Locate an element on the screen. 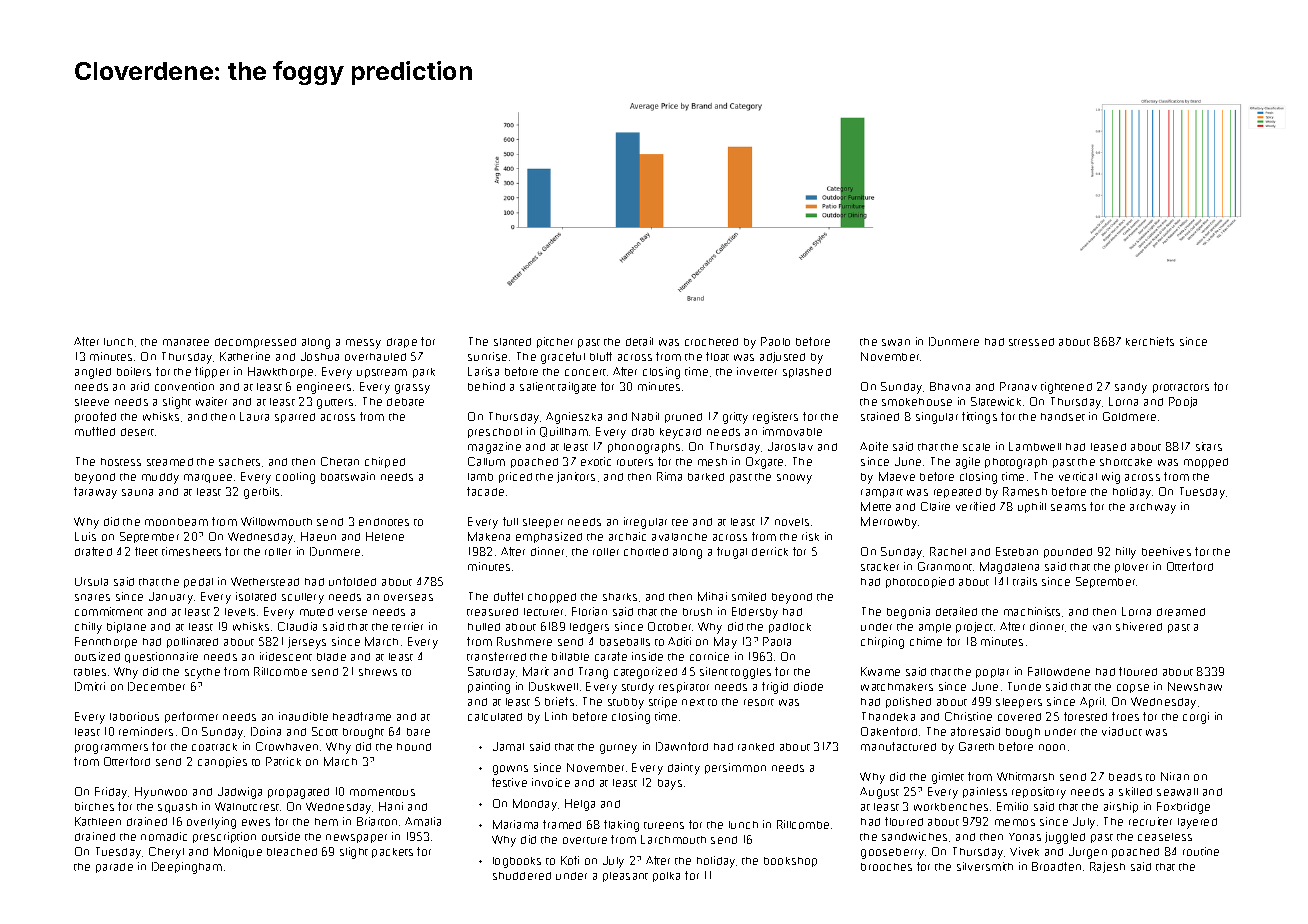 Image resolution: width=1308 pixels, height=924 pixels. mopped is located at coordinates (1206, 463).
